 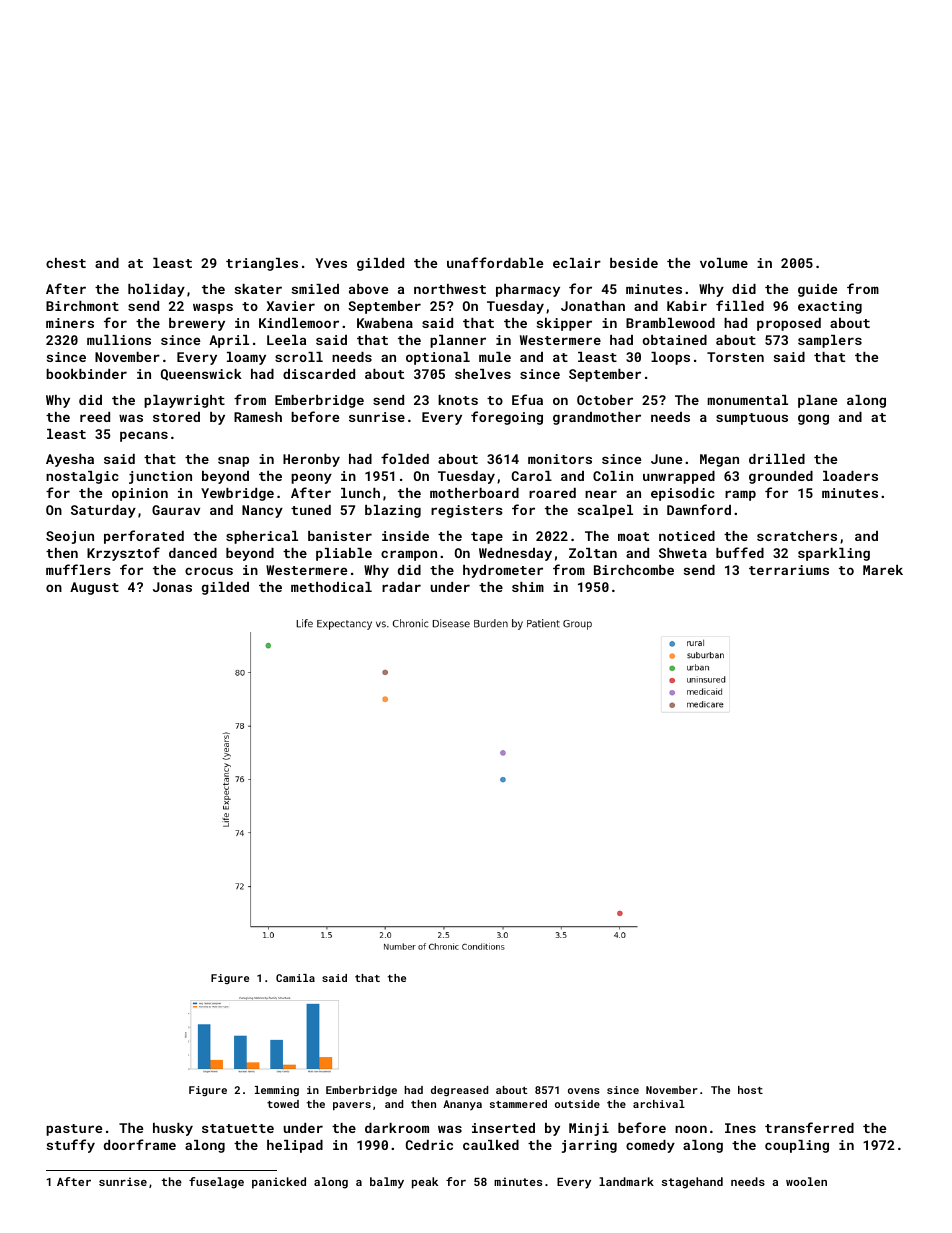 I want to click on shim, so click(x=528, y=587).
